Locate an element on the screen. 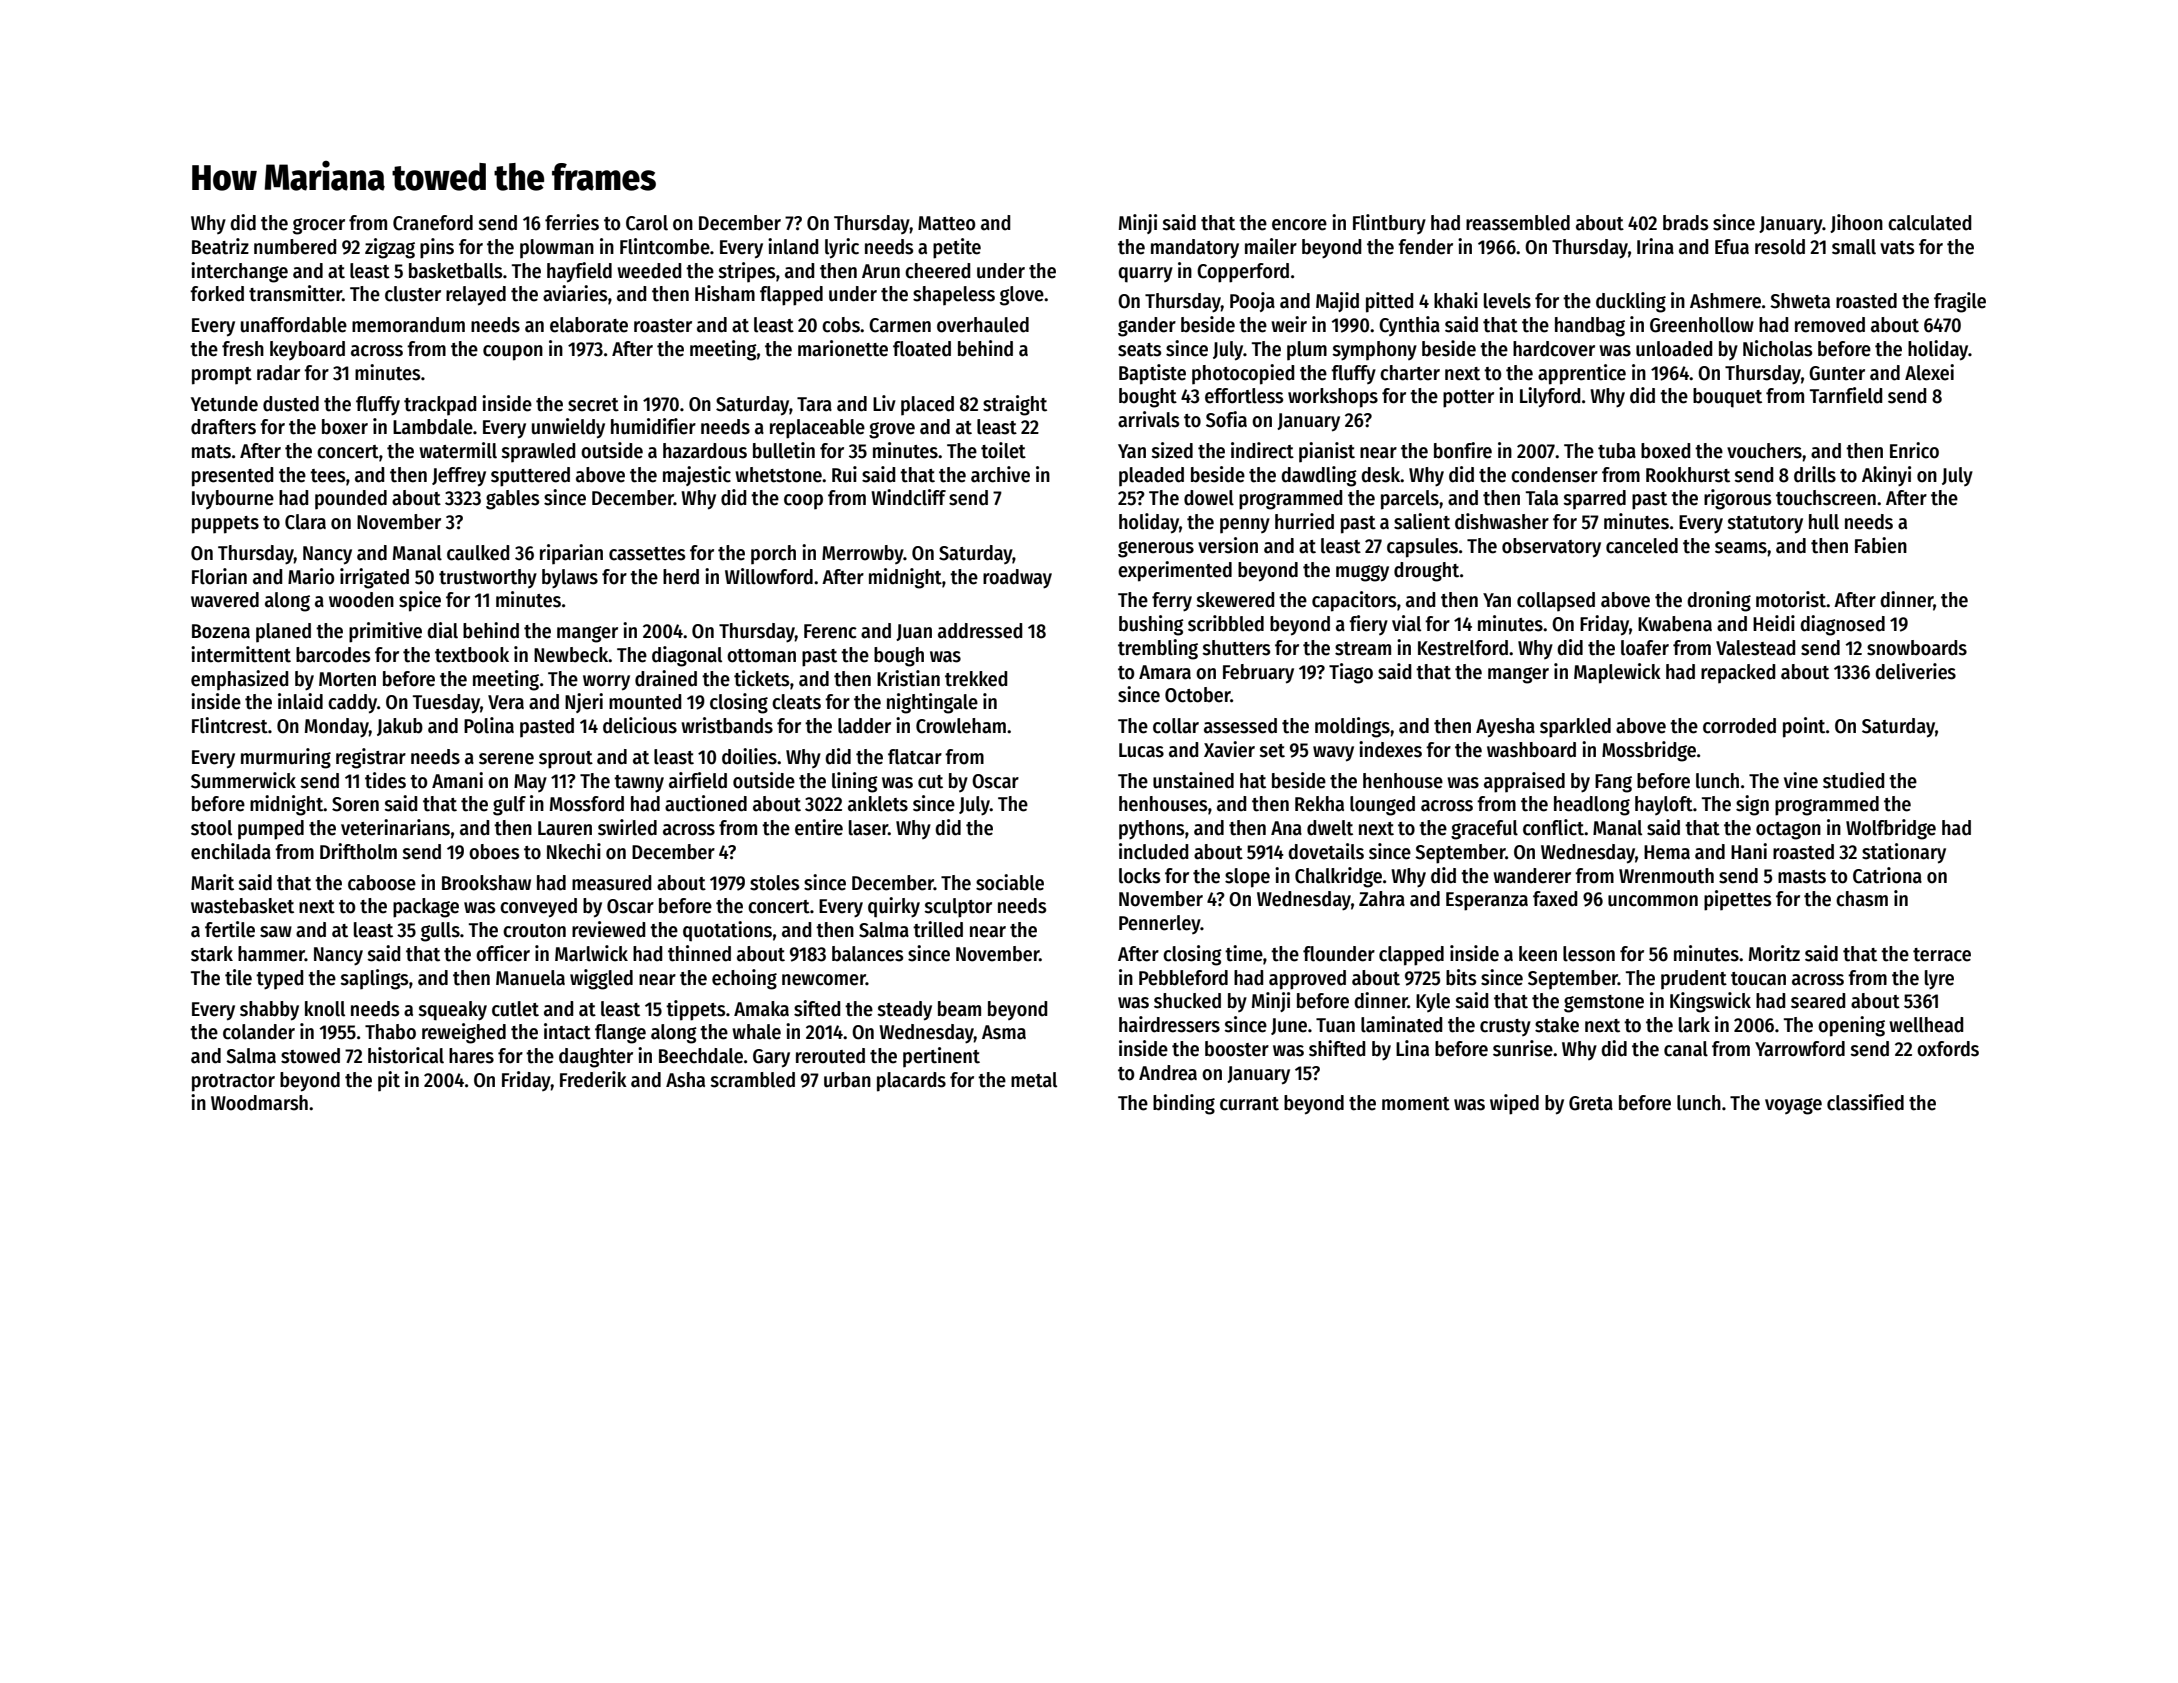 The height and width of the screenshot is (1683, 2178). Frederik is located at coordinates (593, 1079).
